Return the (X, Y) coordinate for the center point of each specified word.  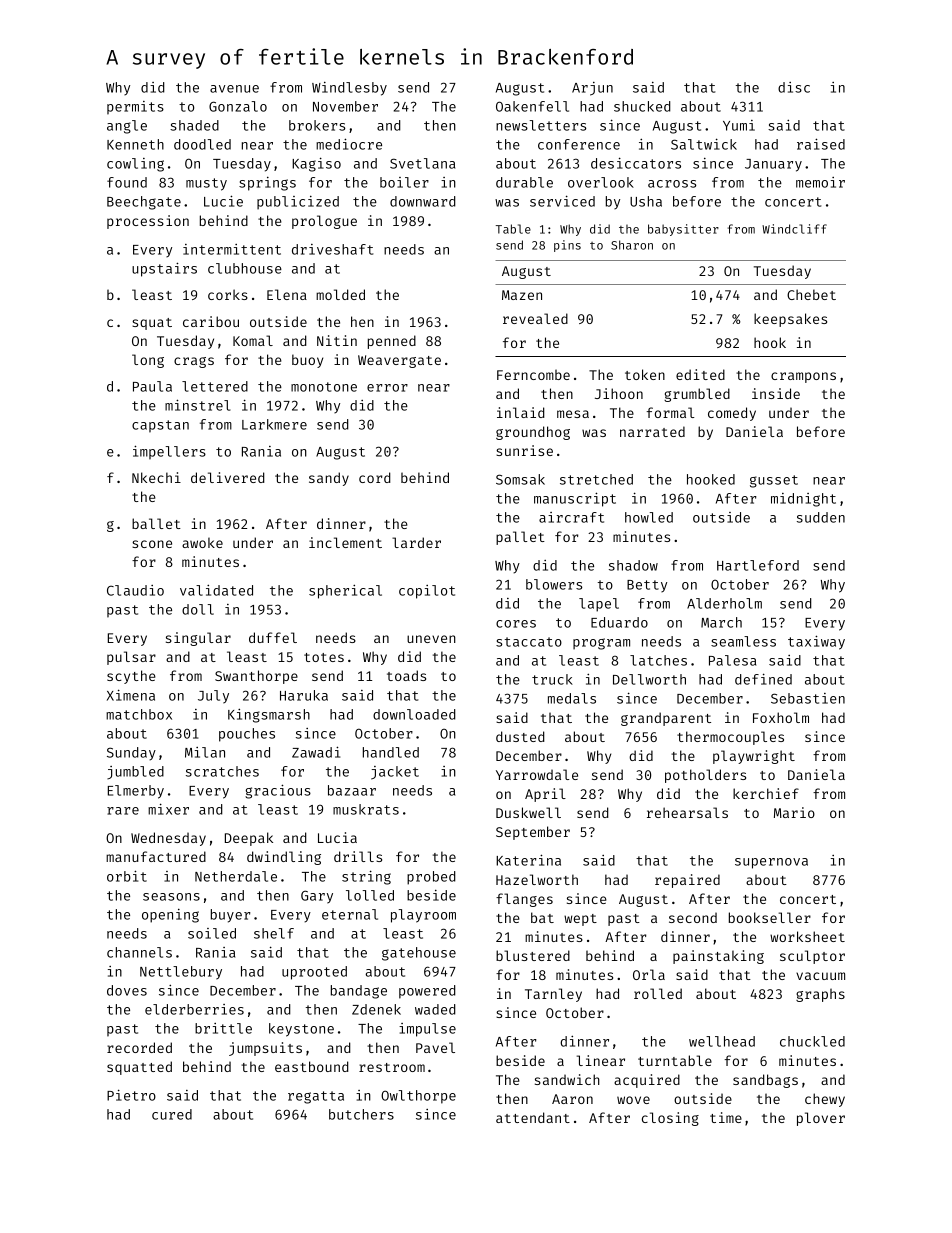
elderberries (194, 1009)
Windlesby (349, 89)
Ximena (131, 695)
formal (670, 412)
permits (135, 108)
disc (794, 87)
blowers (554, 584)
